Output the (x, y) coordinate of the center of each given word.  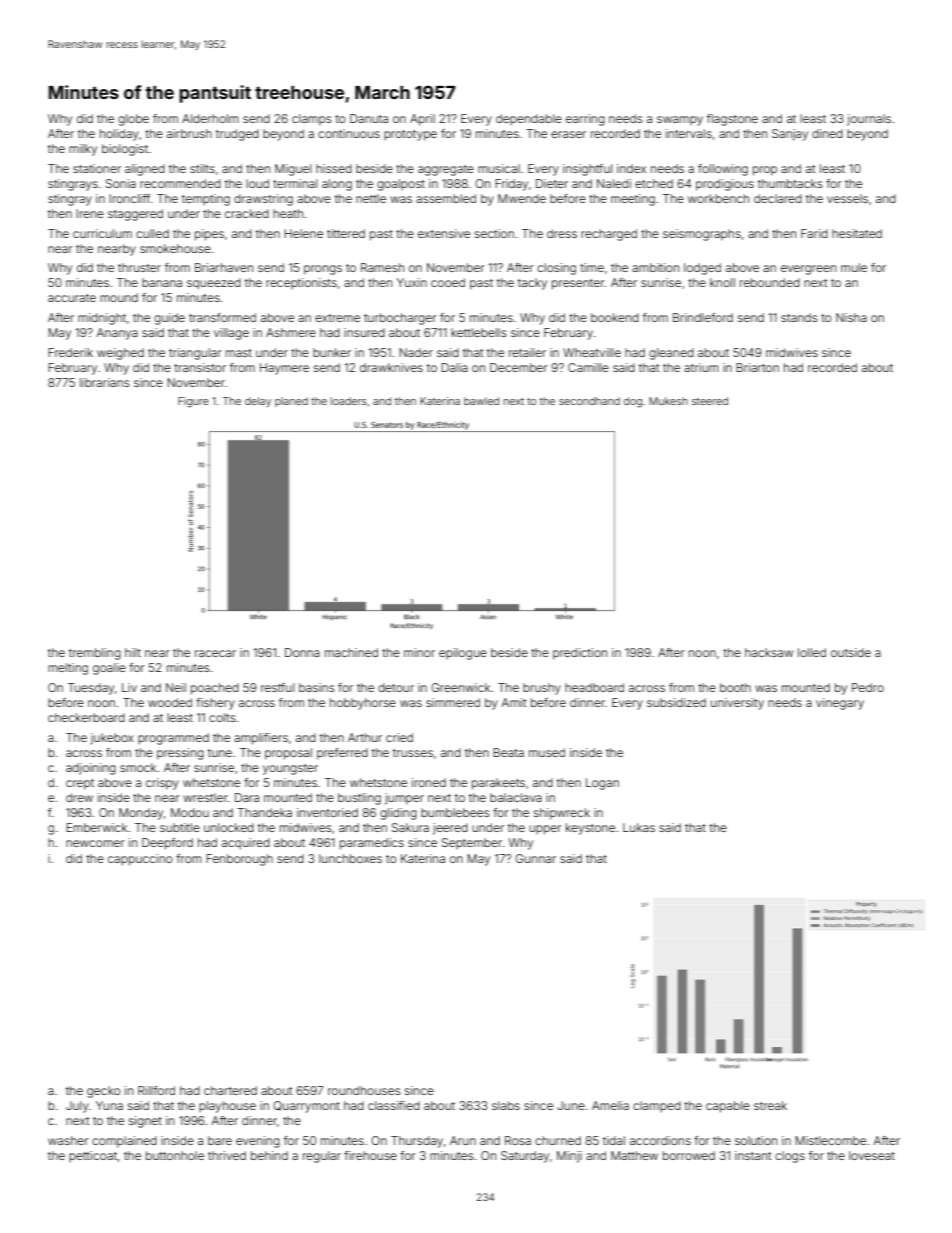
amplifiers (261, 739)
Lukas (639, 827)
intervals (689, 133)
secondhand (589, 401)
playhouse (227, 1107)
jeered (450, 829)
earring (585, 120)
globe (133, 120)
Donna (302, 652)
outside (851, 652)
